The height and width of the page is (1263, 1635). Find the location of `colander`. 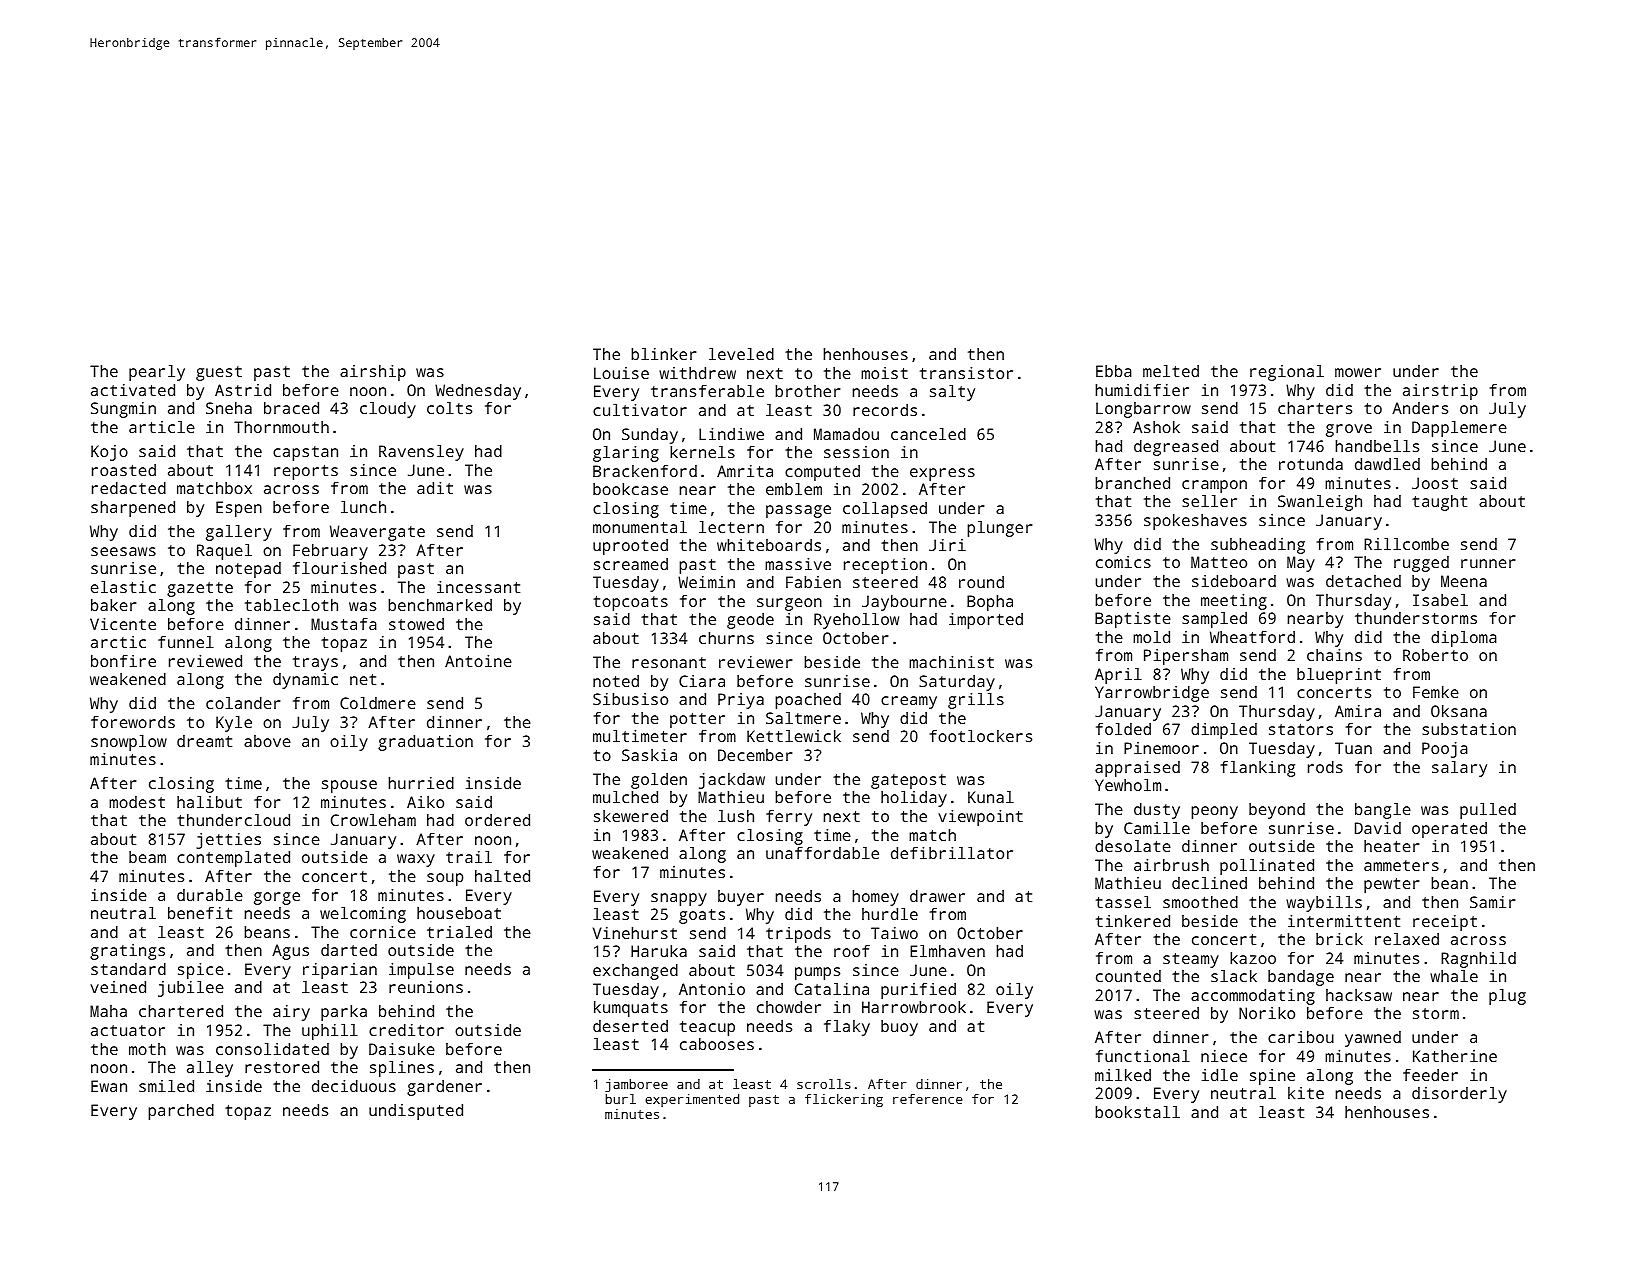

colander is located at coordinates (243, 703).
